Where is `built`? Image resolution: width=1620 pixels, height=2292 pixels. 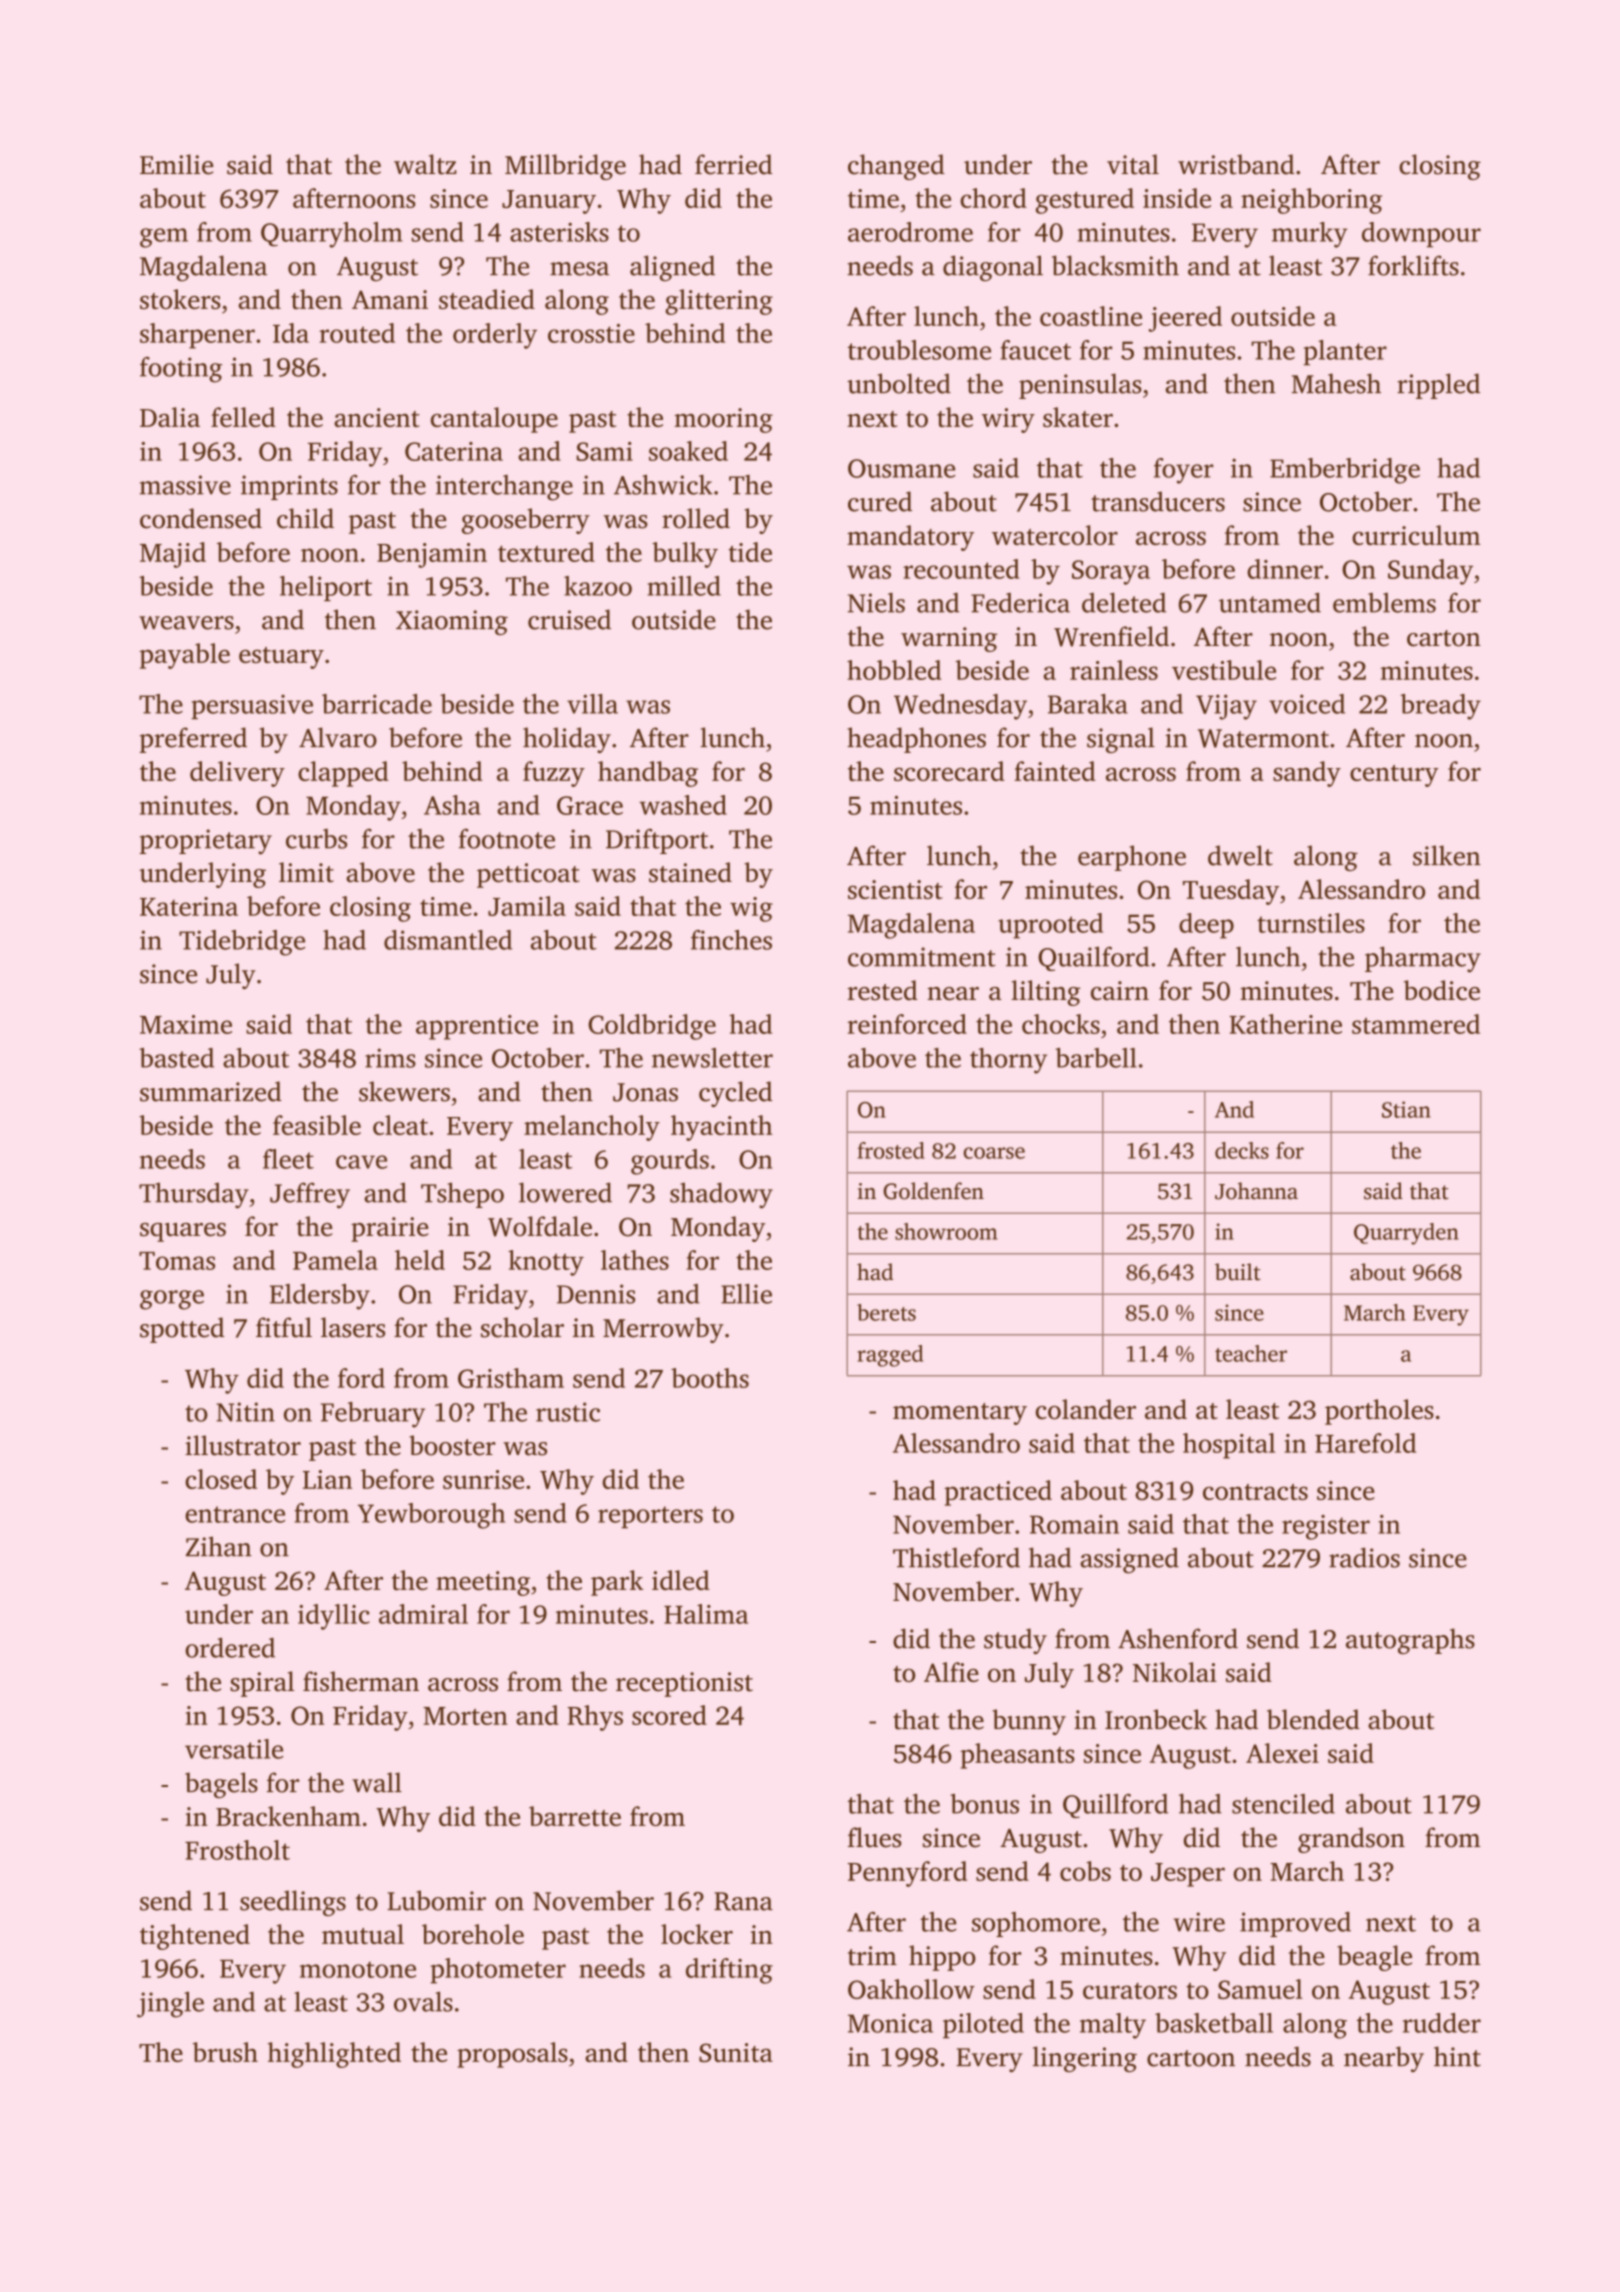 built is located at coordinates (1238, 1272).
